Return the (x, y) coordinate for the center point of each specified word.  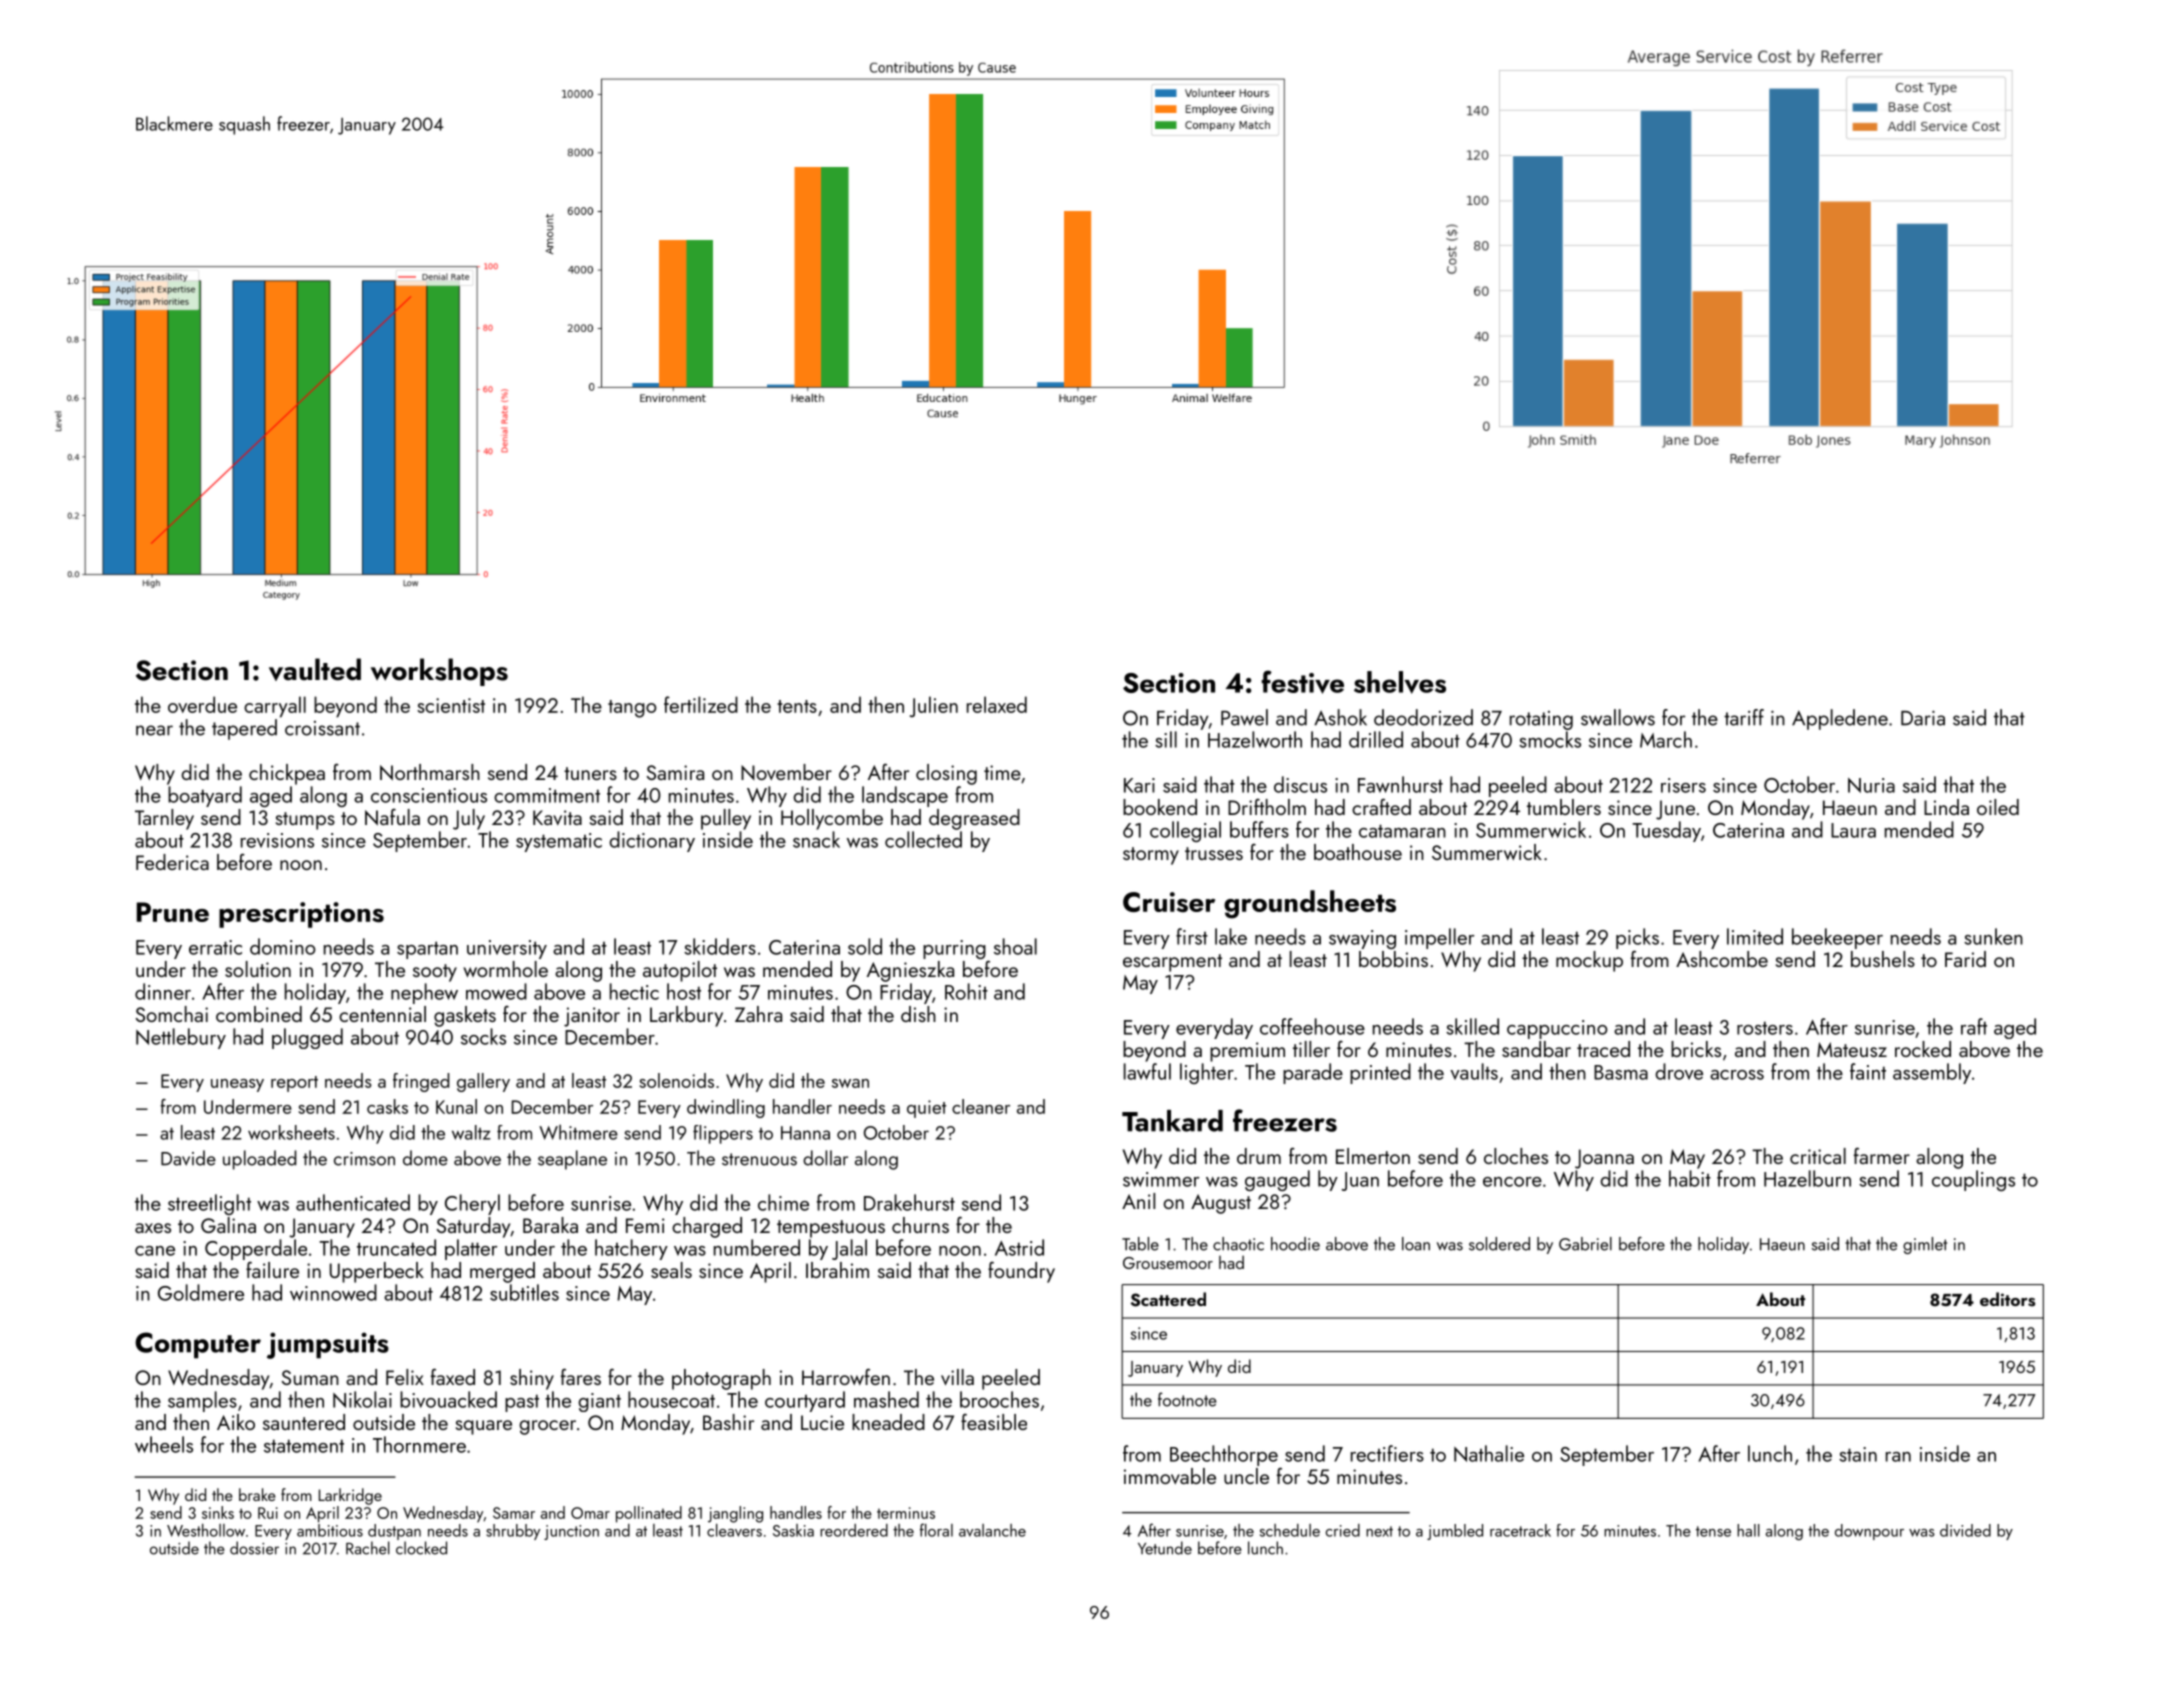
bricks (1696, 1049)
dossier (254, 1548)
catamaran (1402, 831)
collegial (1185, 831)
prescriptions (301, 915)
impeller (1439, 938)
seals (671, 1270)
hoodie (1295, 1244)
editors (2007, 1299)
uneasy (237, 1085)
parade (1313, 1073)
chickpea (287, 774)
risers (1683, 785)
